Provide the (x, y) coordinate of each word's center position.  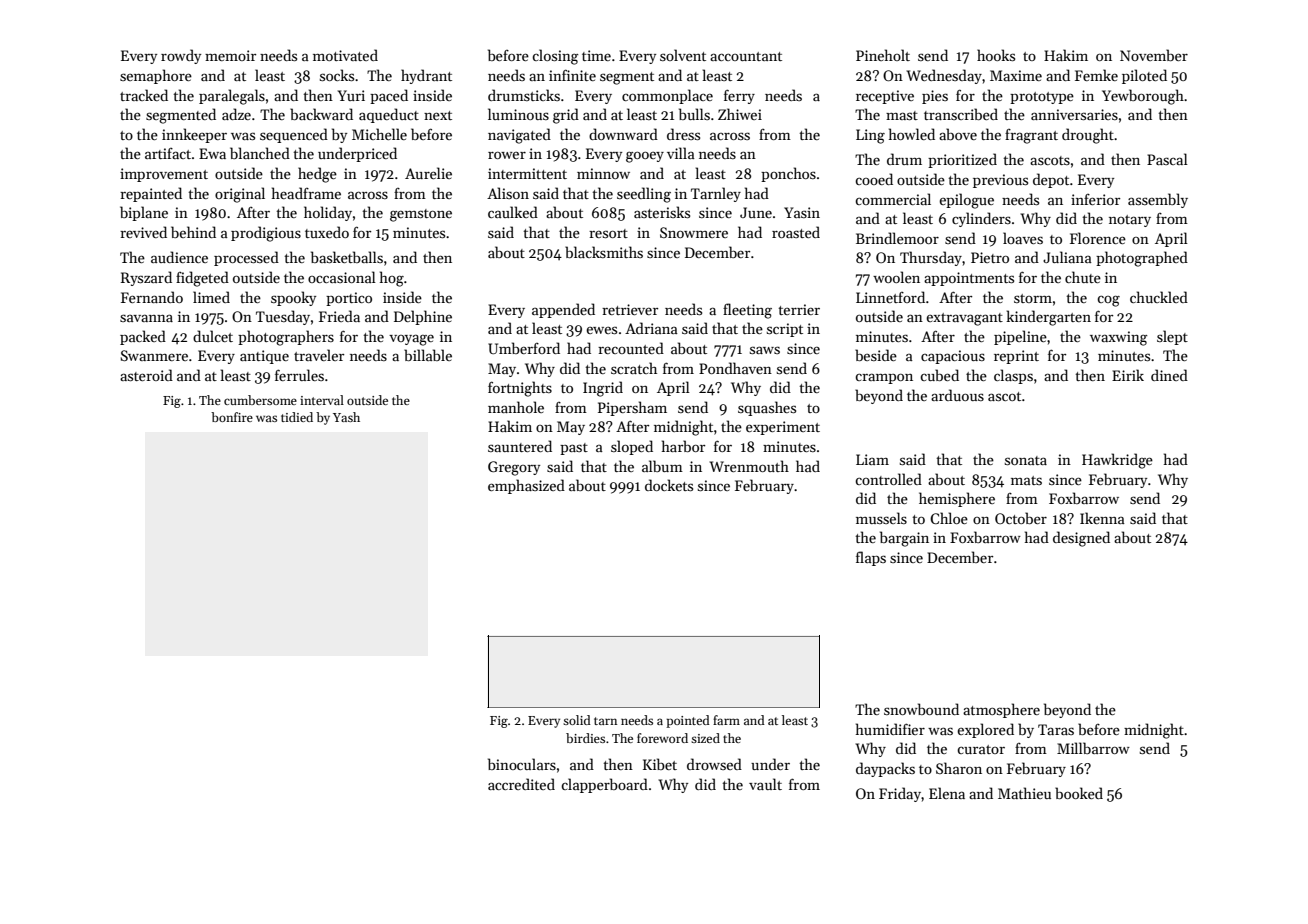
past (574, 449)
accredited (521, 784)
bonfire (232, 417)
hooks (996, 55)
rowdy (181, 56)
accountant (746, 56)
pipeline (1020, 337)
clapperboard (604, 785)
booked (1079, 793)
